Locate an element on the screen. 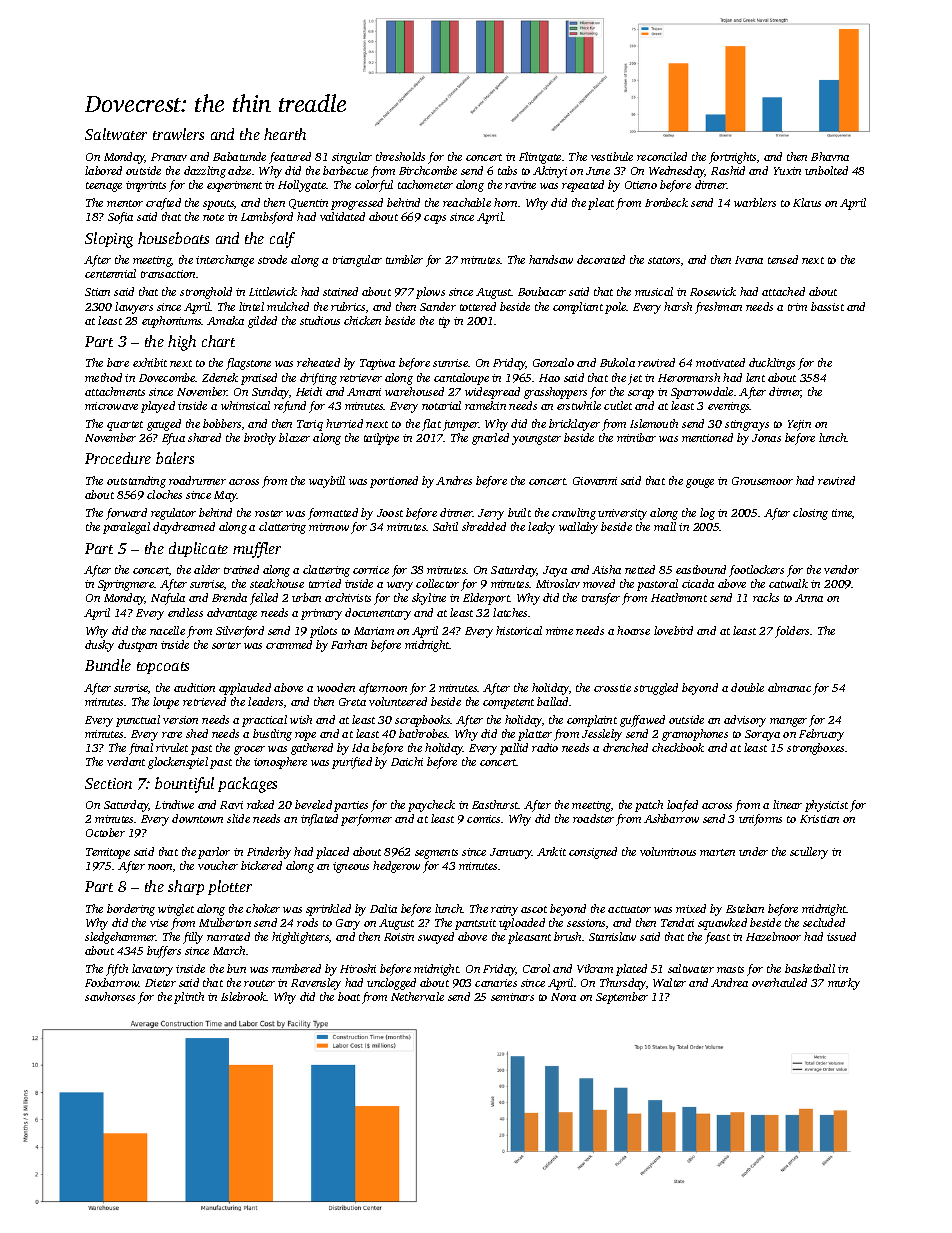  teenage is located at coordinates (104, 187).
